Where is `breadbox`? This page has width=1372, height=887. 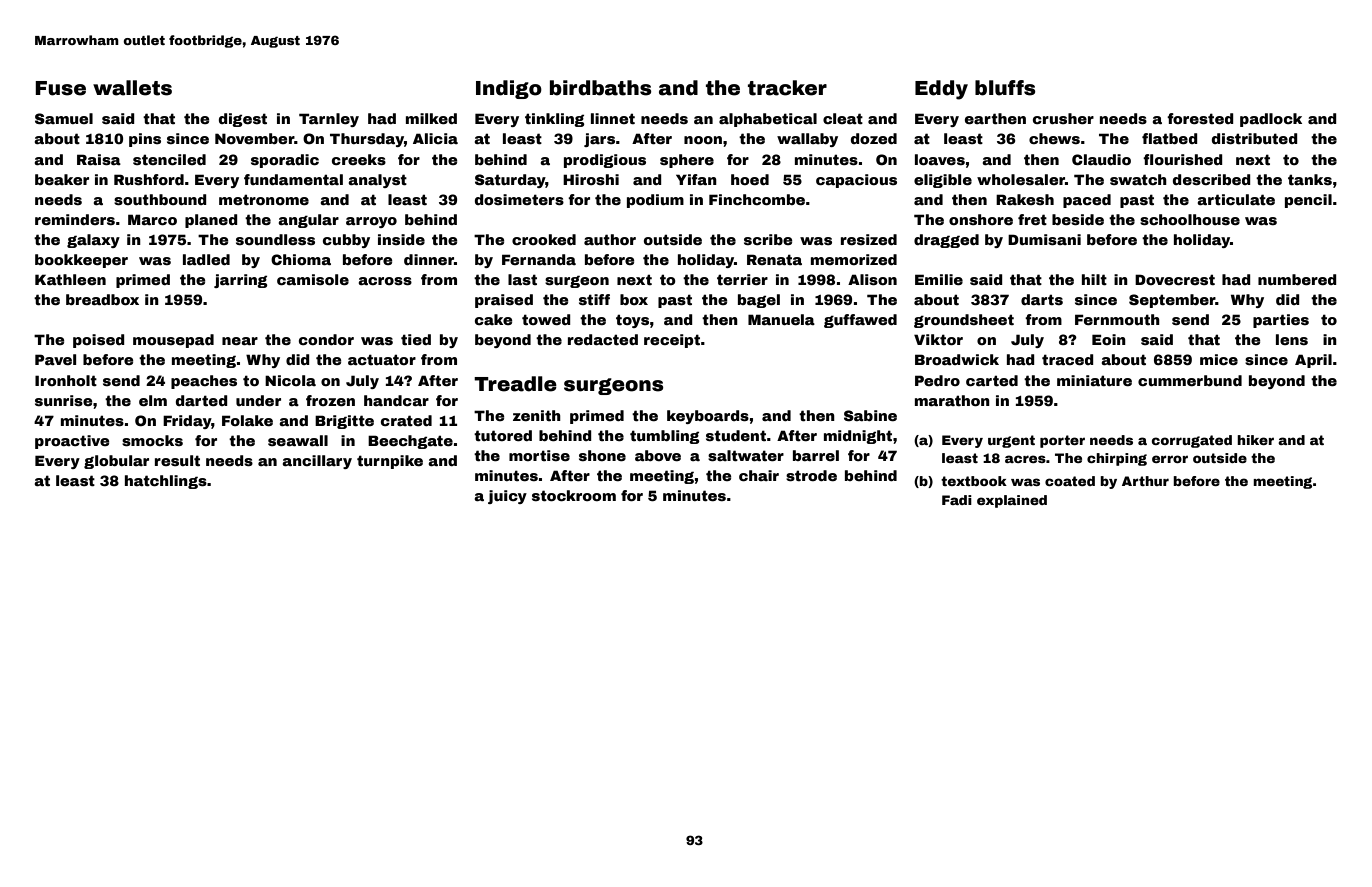 breadbox is located at coordinates (102, 299).
